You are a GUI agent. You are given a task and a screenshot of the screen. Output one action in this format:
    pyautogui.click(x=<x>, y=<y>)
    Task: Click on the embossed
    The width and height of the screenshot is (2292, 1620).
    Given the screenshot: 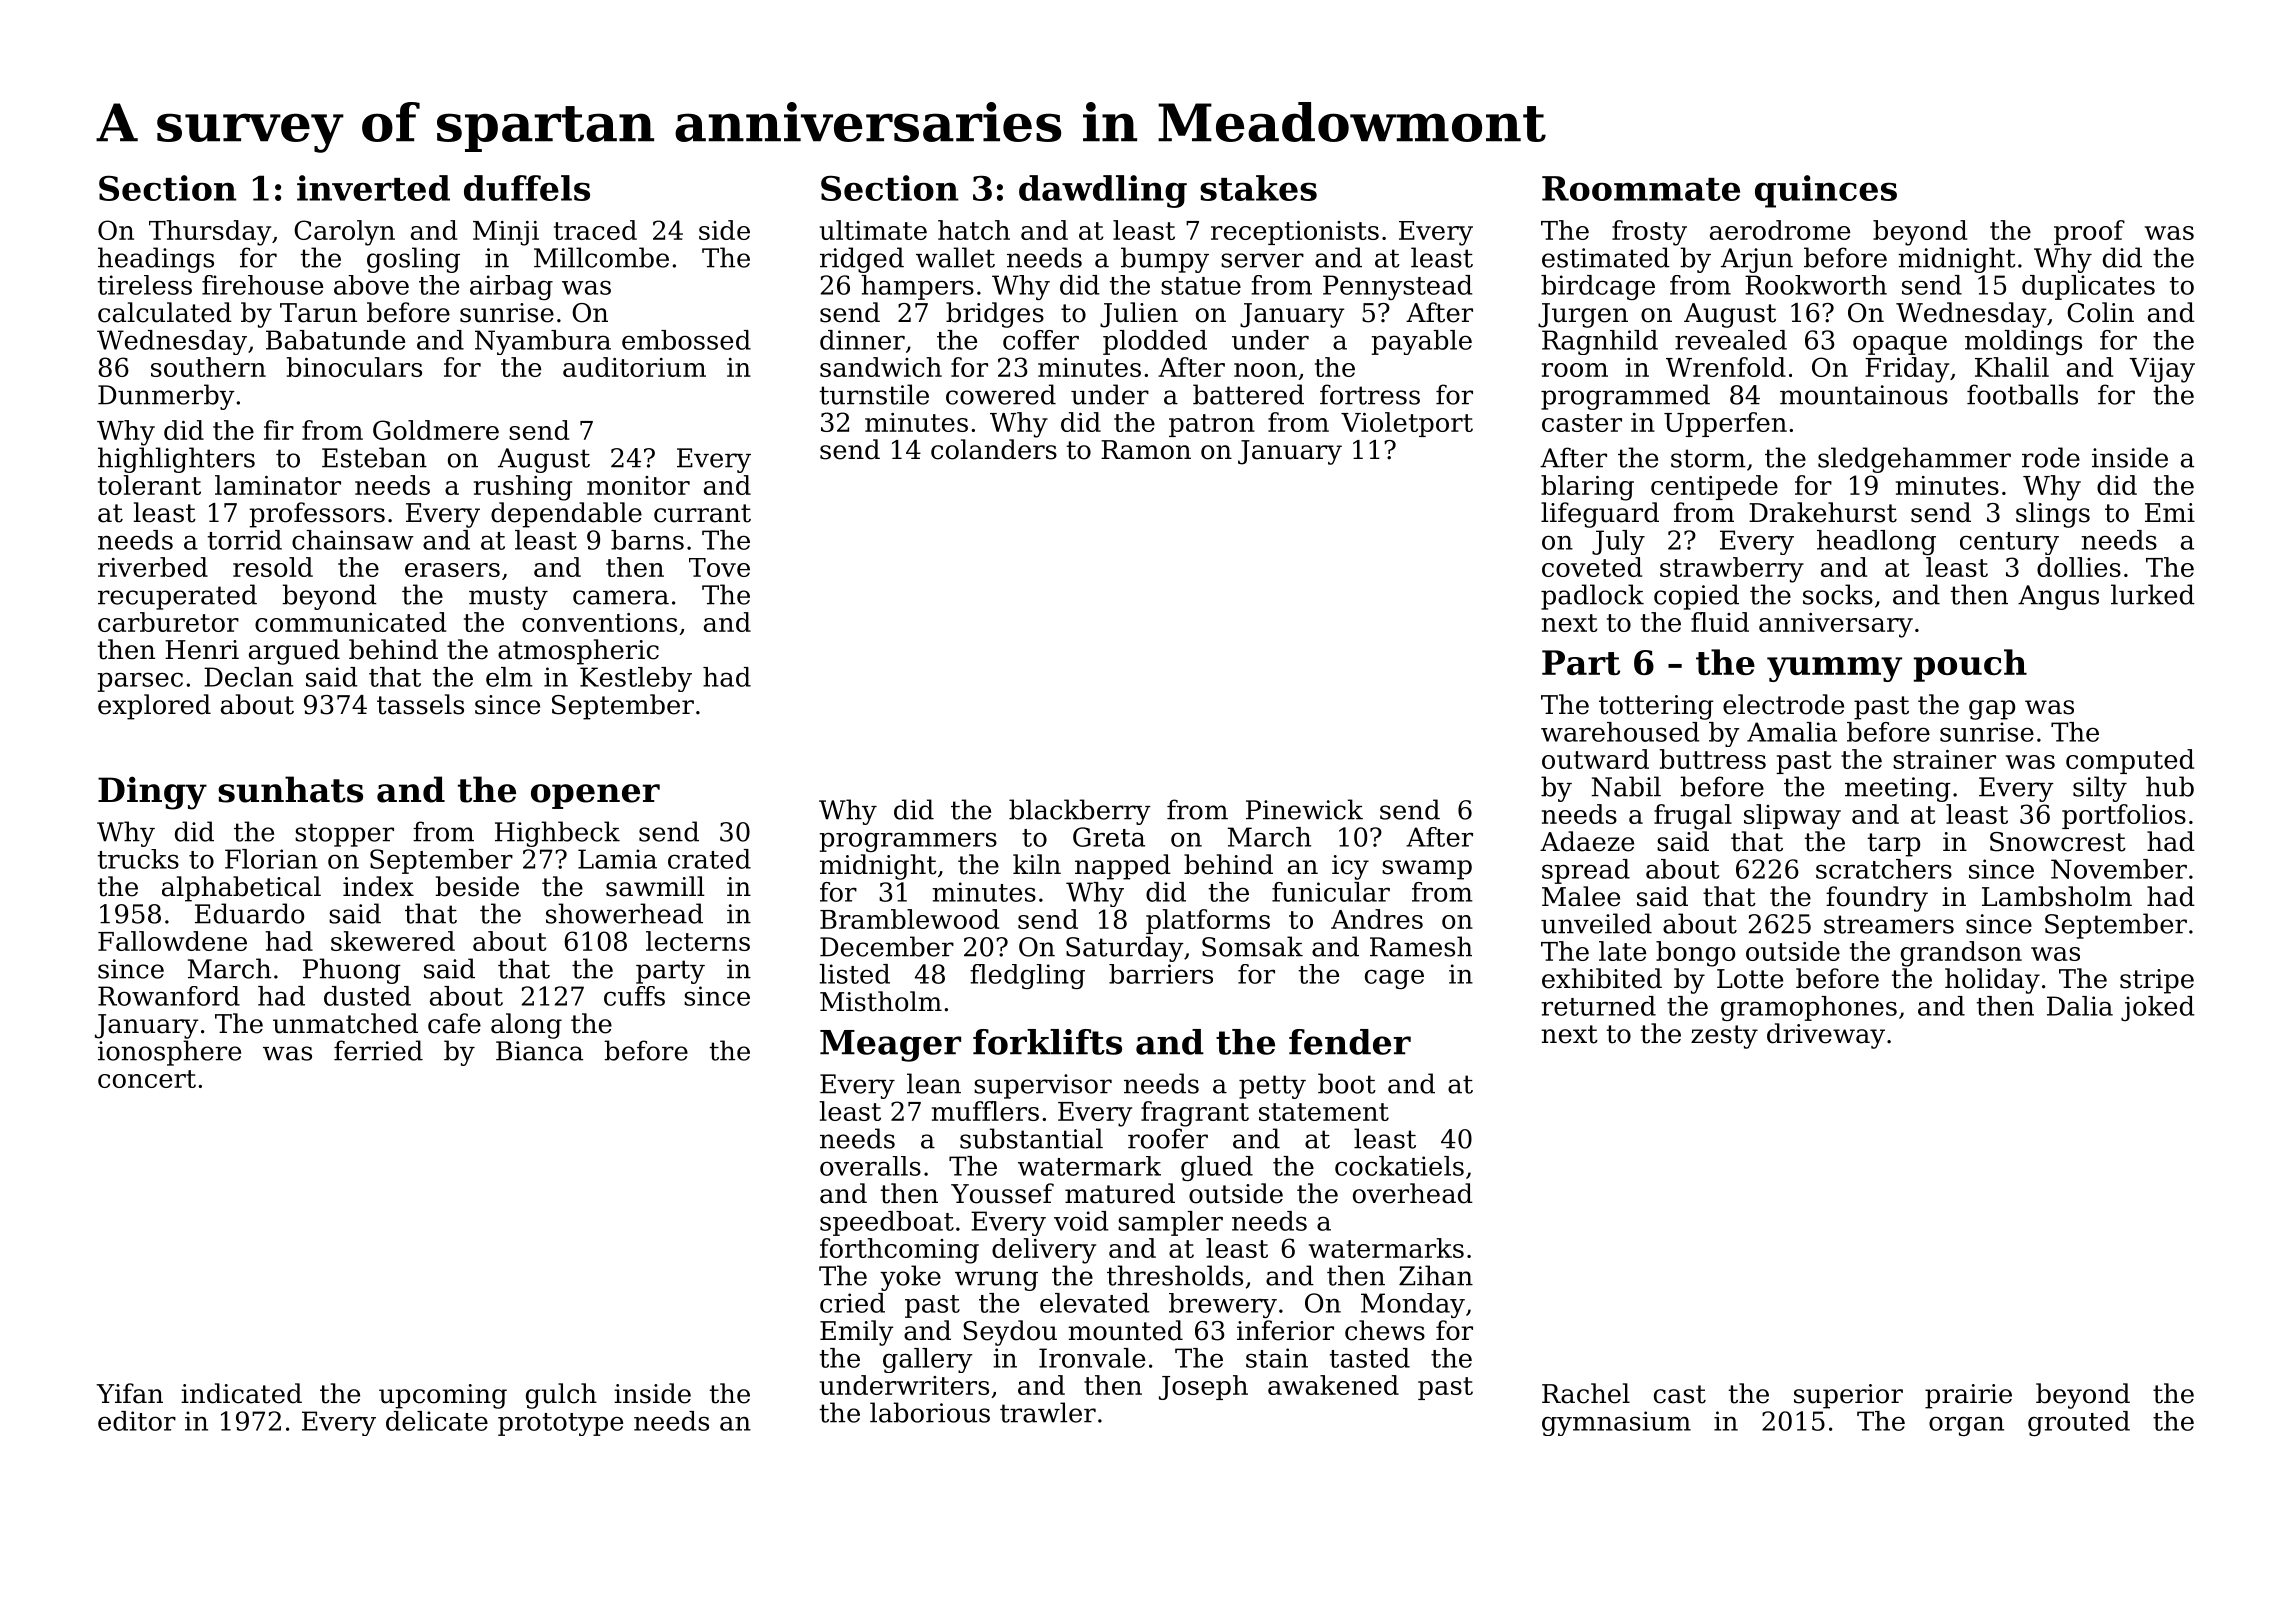 What is the action you would take?
    pyautogui.click(x=686, y=340)
